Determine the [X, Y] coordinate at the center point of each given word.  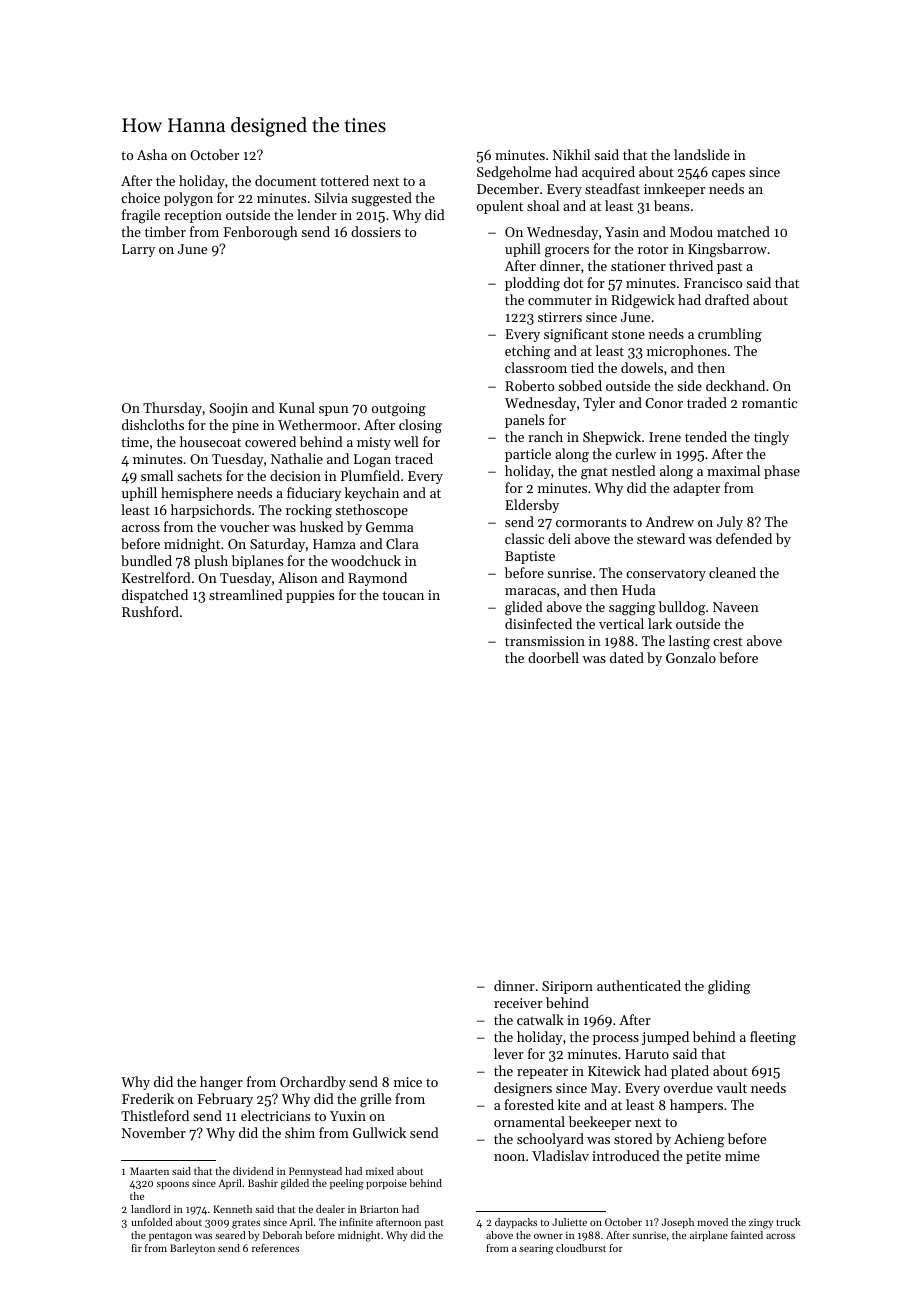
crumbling [730, 335]
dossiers [376, 231]
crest [728, 641]
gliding [729, 987]
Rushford [150, 611]
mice [408, 1082]
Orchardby [313, 1083]
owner [548, 1236]
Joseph [678, 1223]
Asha [152, 154]
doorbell [553, 657]
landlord [151, 1209]
